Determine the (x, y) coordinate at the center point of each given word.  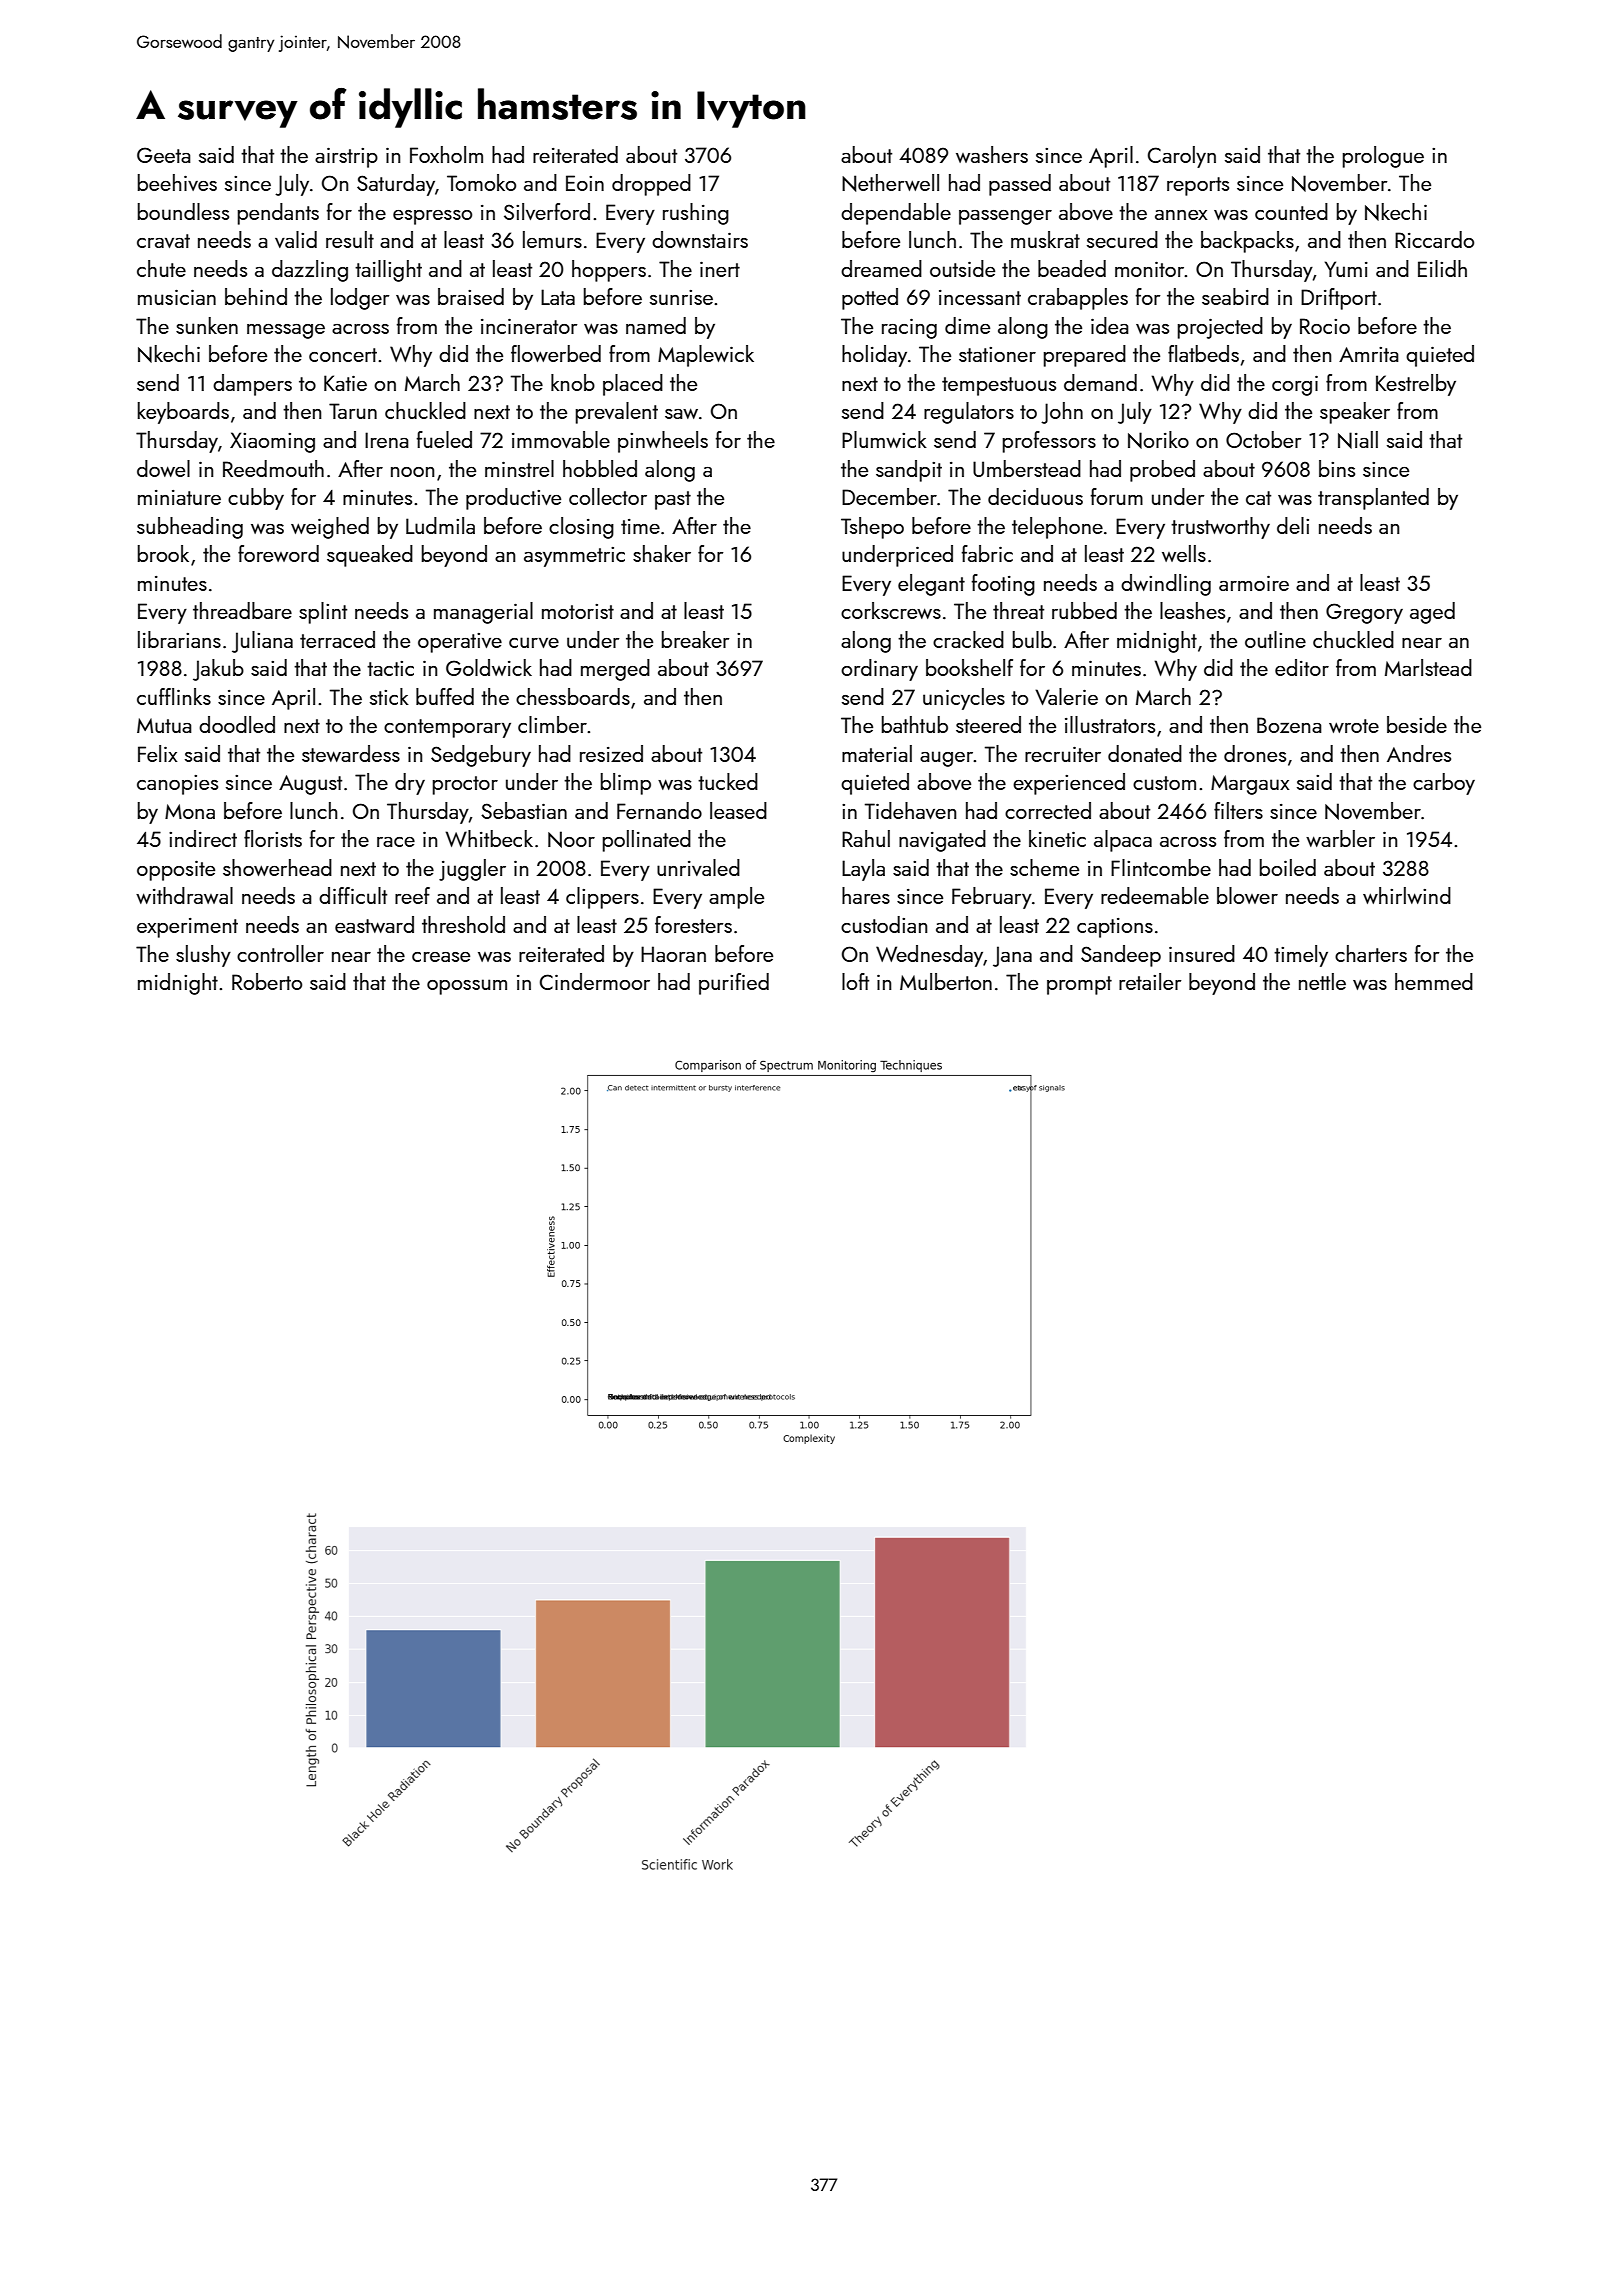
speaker (1355, 413)
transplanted (1373, 499)
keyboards (183, 413)
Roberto (267, 981)
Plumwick (884, 439)
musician (177, 297)
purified (734, 984)
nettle (1322, 981)
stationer (997, 354)
